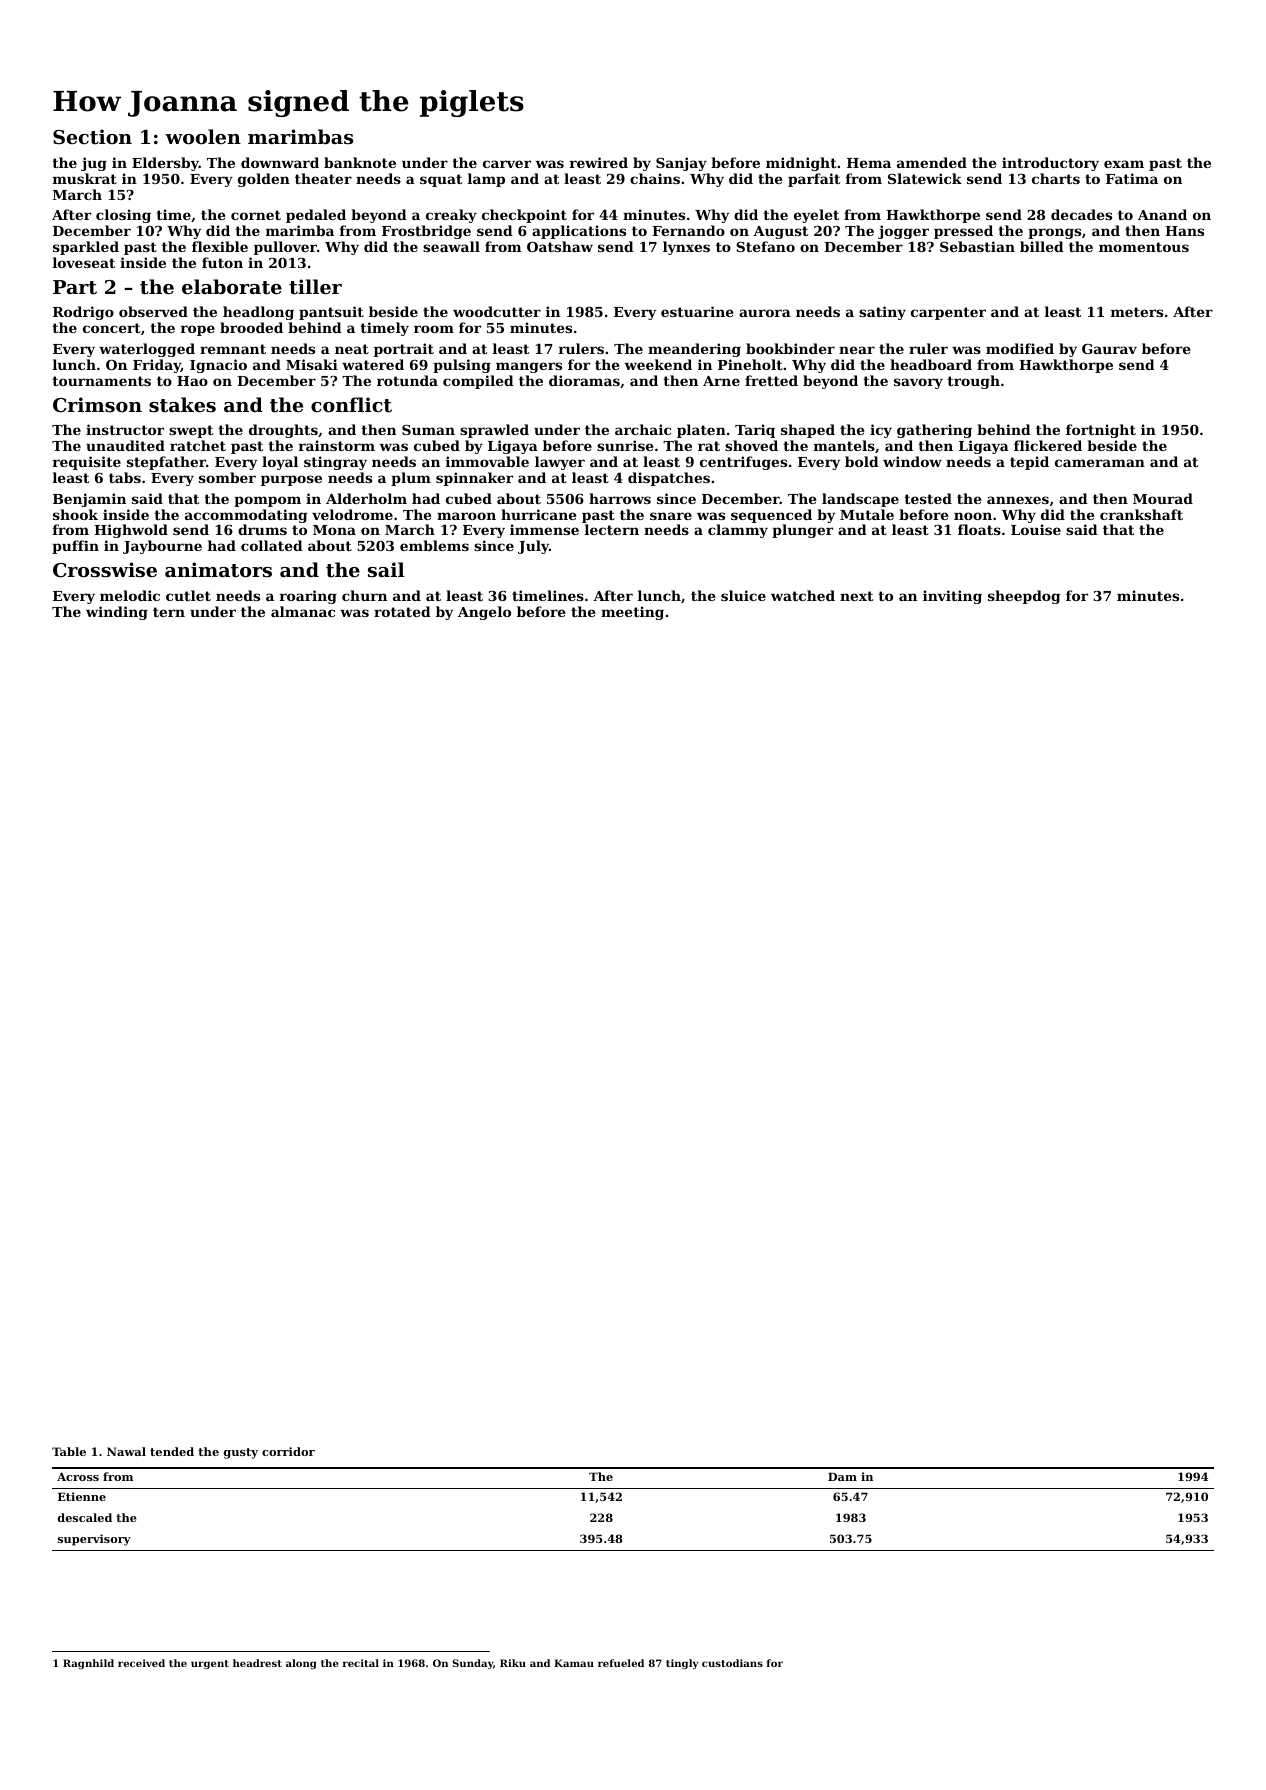  Describe the element at coordinates (842, 1476) in the document. I see `Dam` at that location.
